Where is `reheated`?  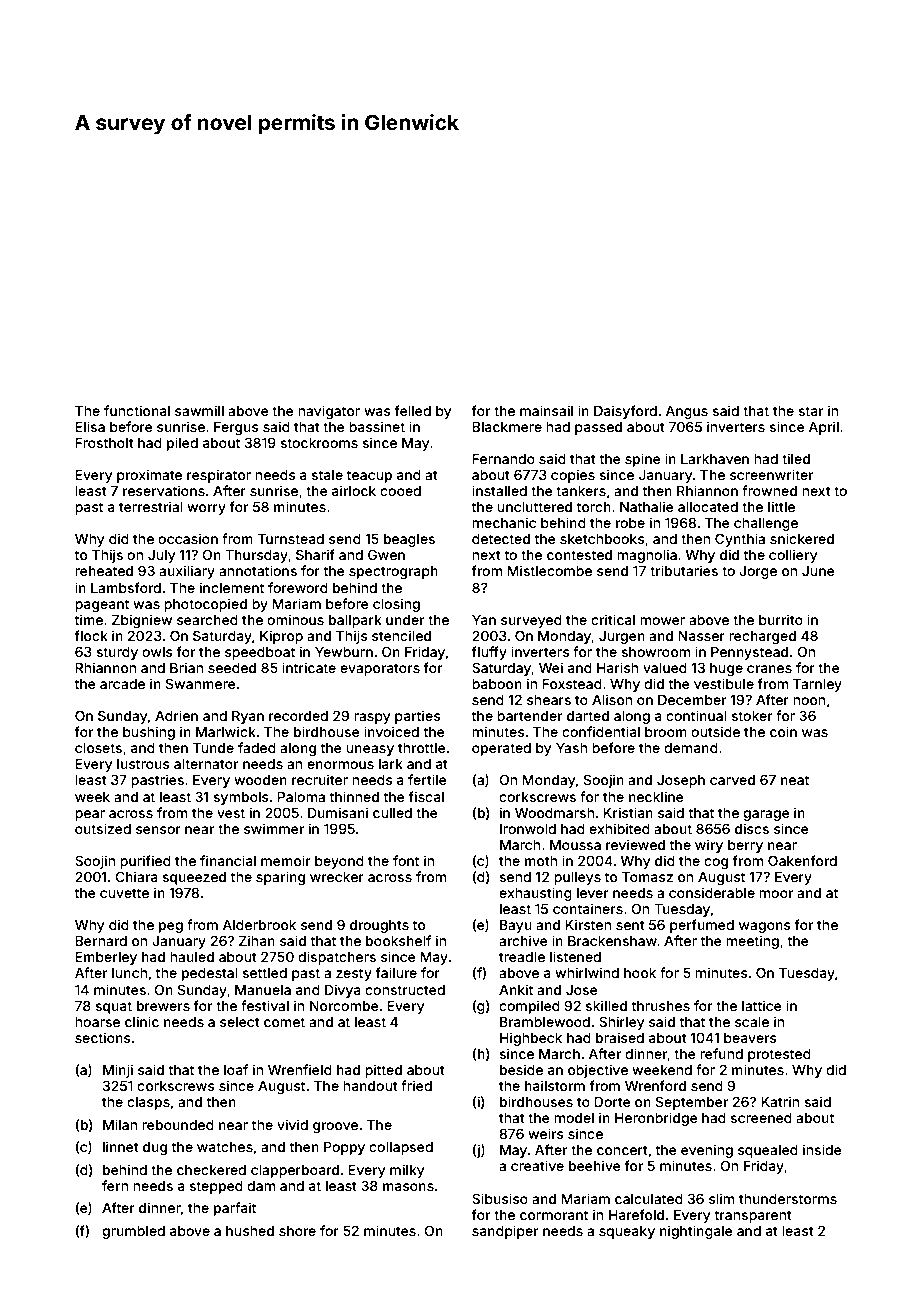 reheated is located at coordinates (104, 571).
